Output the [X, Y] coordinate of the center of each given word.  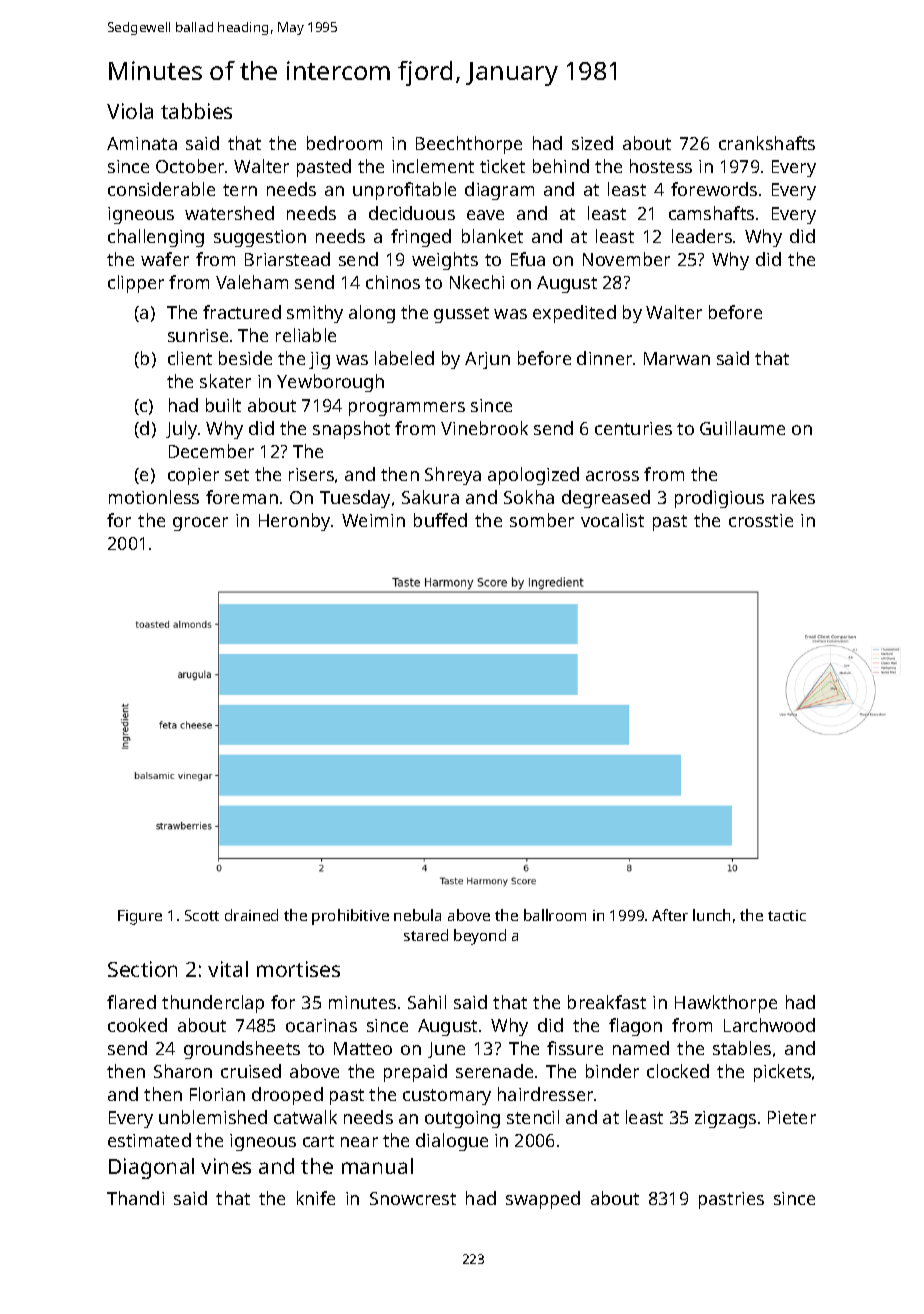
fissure [575, 1048]
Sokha [529, 497]
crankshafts [767, 143]
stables [742, 1048]
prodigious [719, 499]
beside [245, 358]
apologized [533, 476]
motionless [154, 497]
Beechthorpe [469, 145]
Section [142, 969]
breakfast [607, 1002]
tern [240, 190]
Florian [217, 1094]
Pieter [792, 1117]
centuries [633, 428]
